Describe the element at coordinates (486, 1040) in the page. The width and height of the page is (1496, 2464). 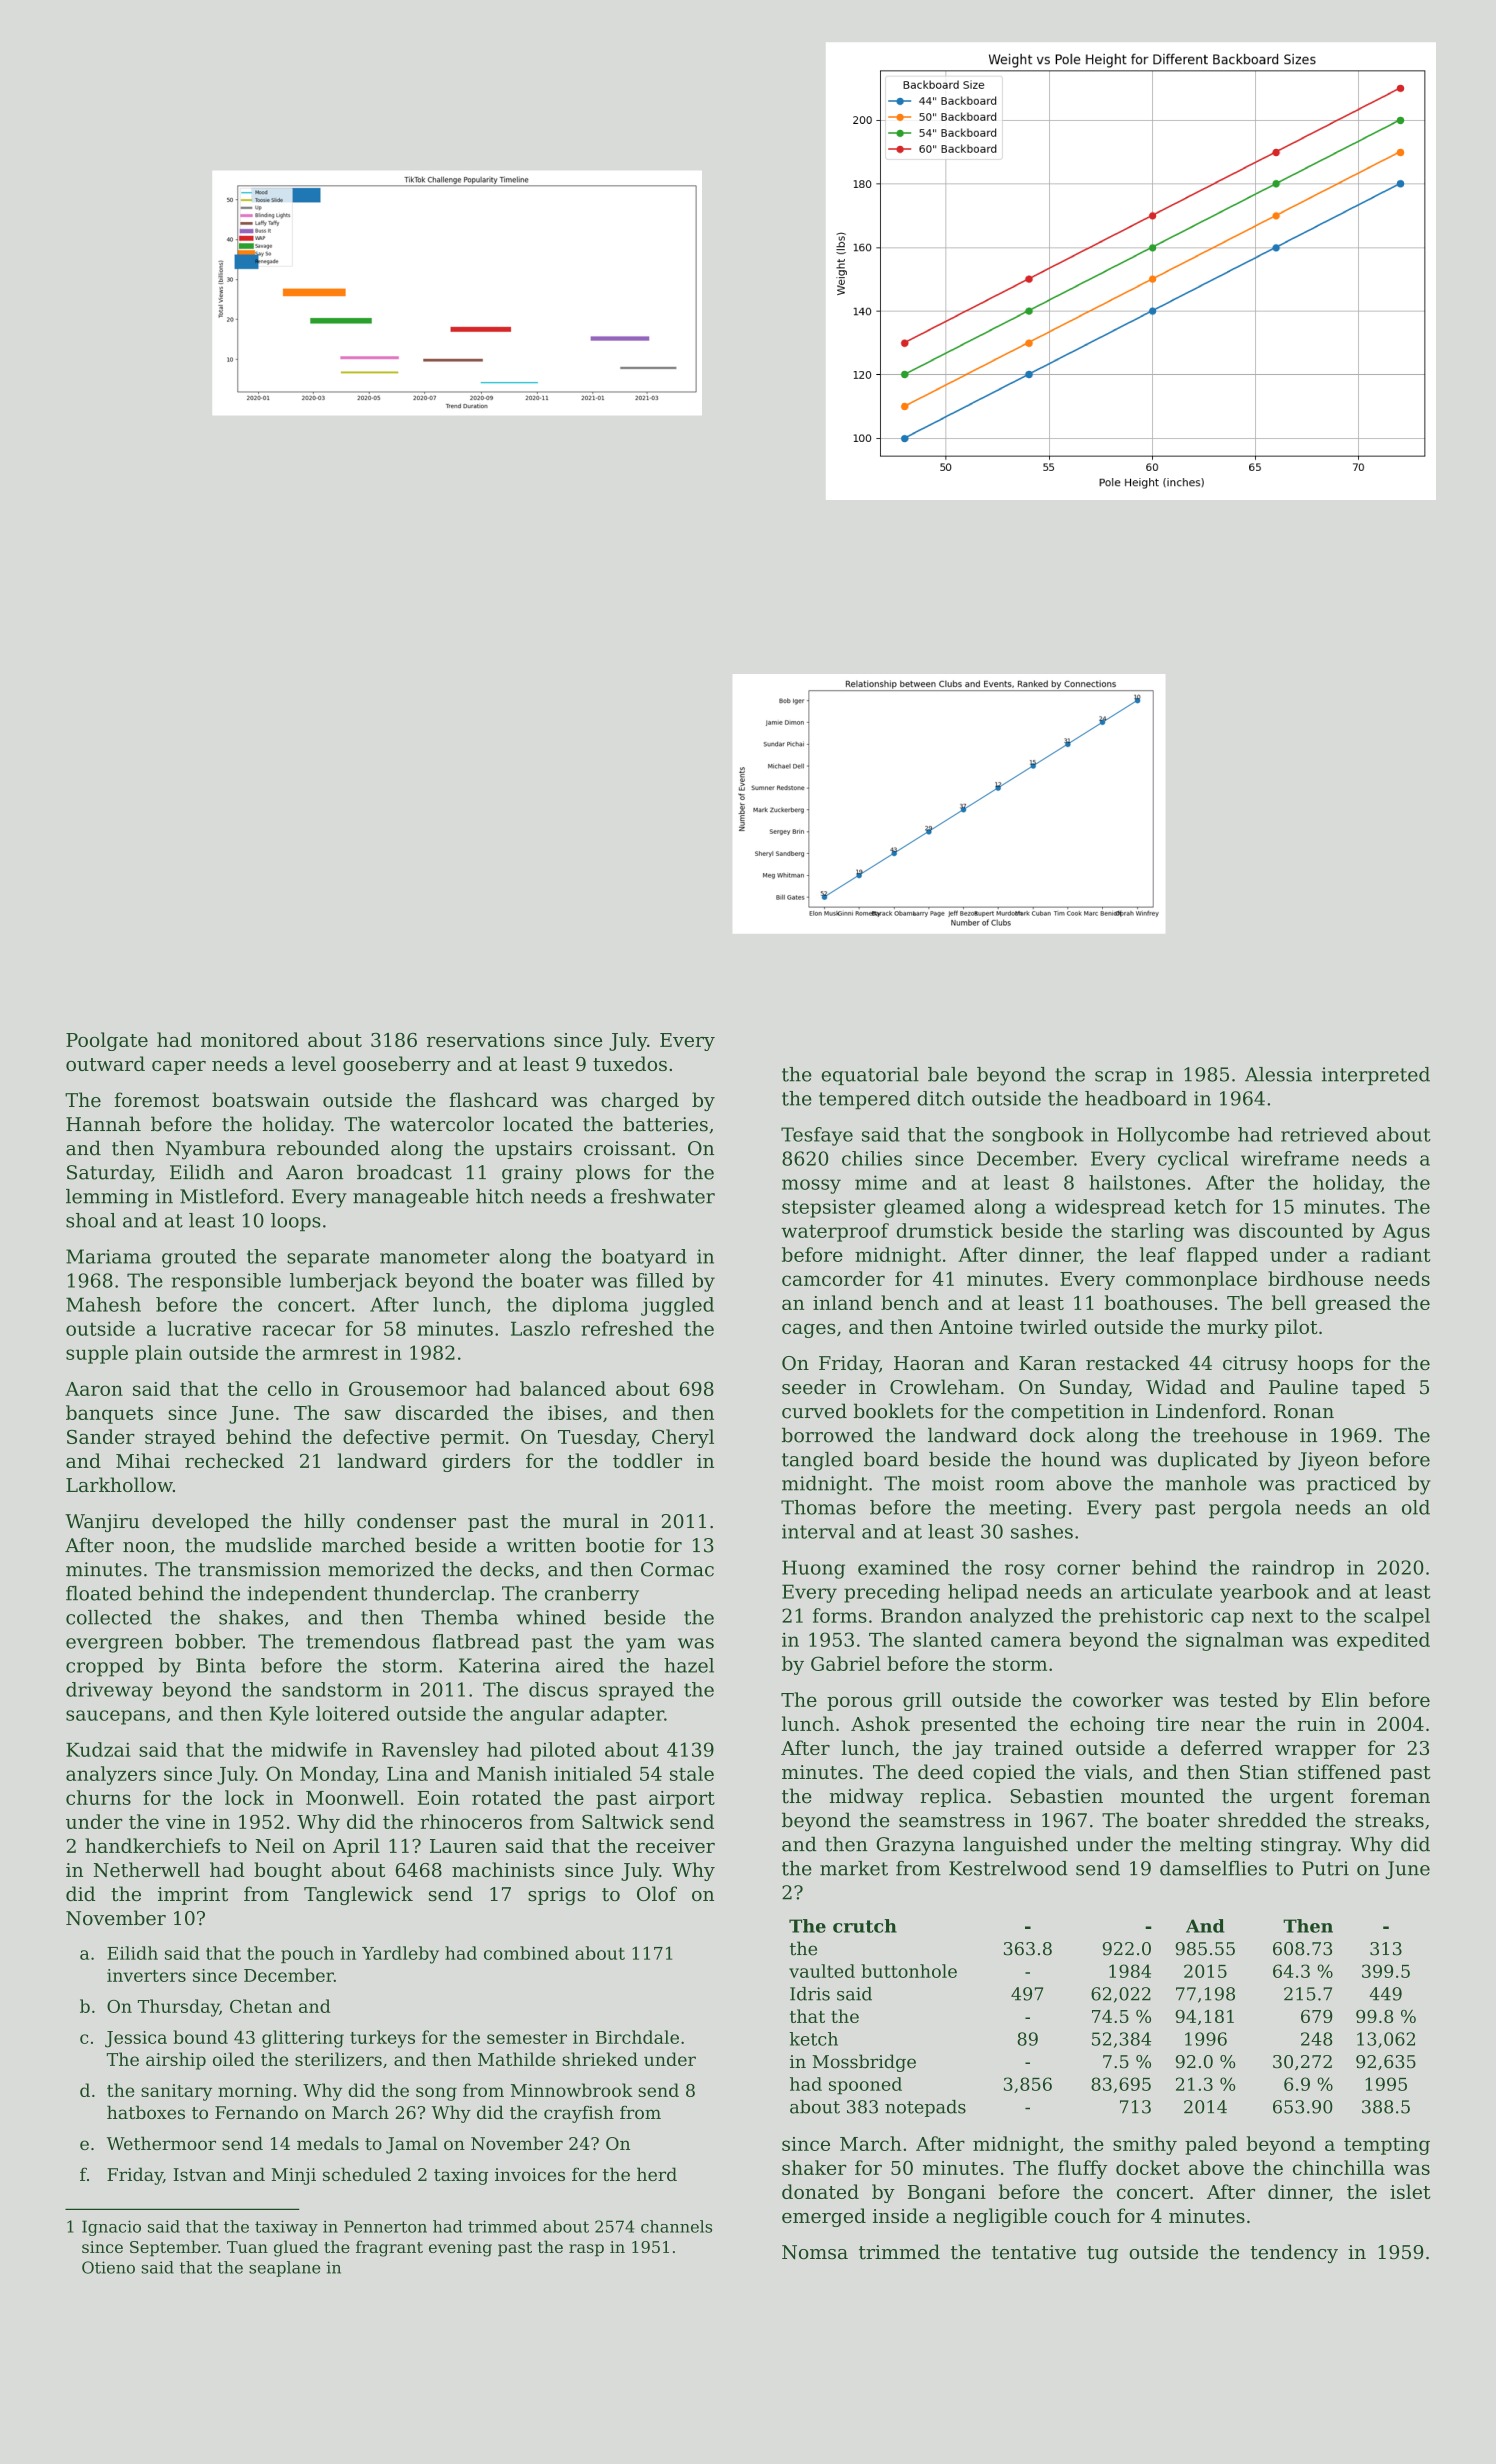
I see `reservations` at that location.
